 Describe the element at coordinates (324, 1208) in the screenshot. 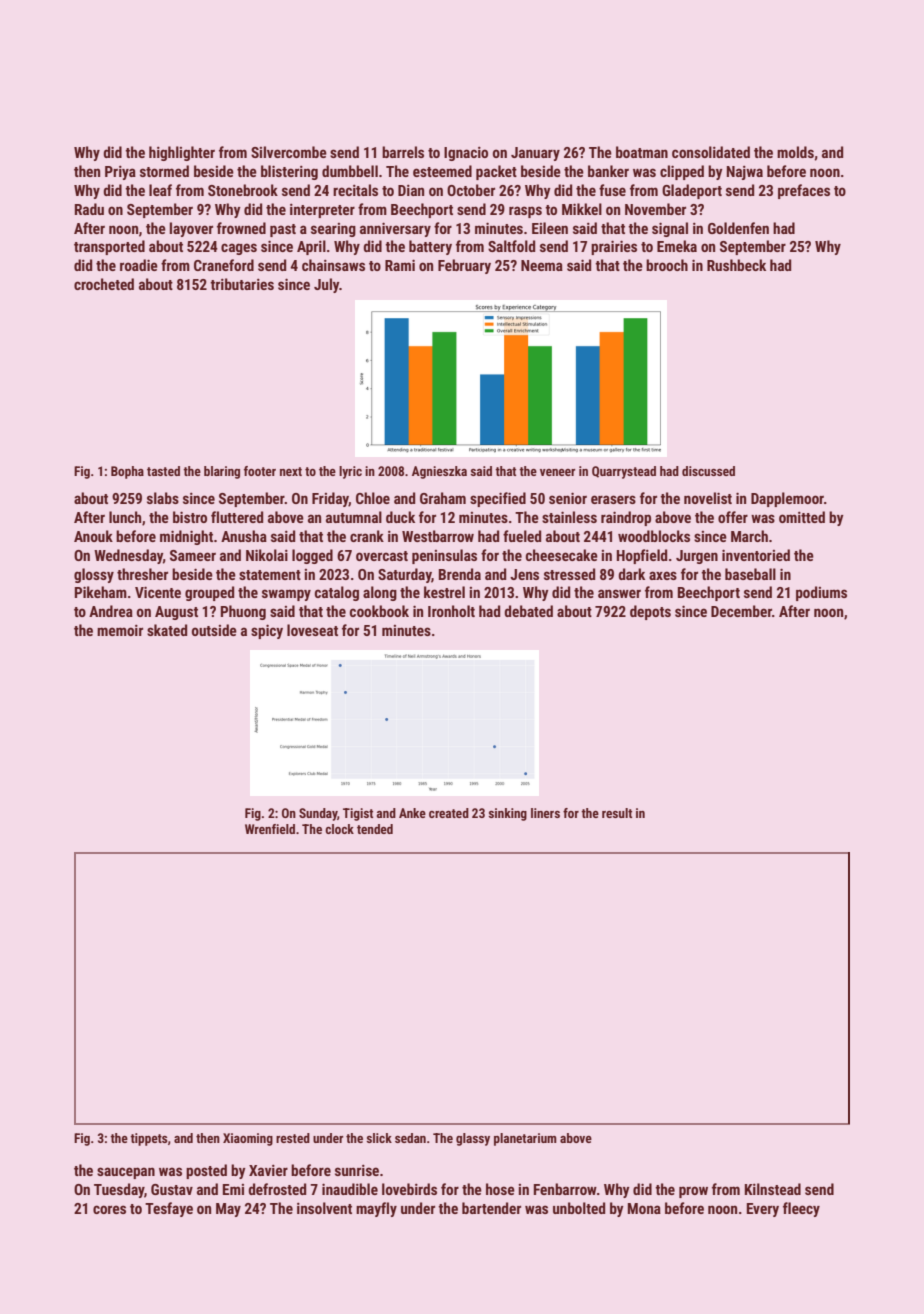

I see `insolvent` at that location.
